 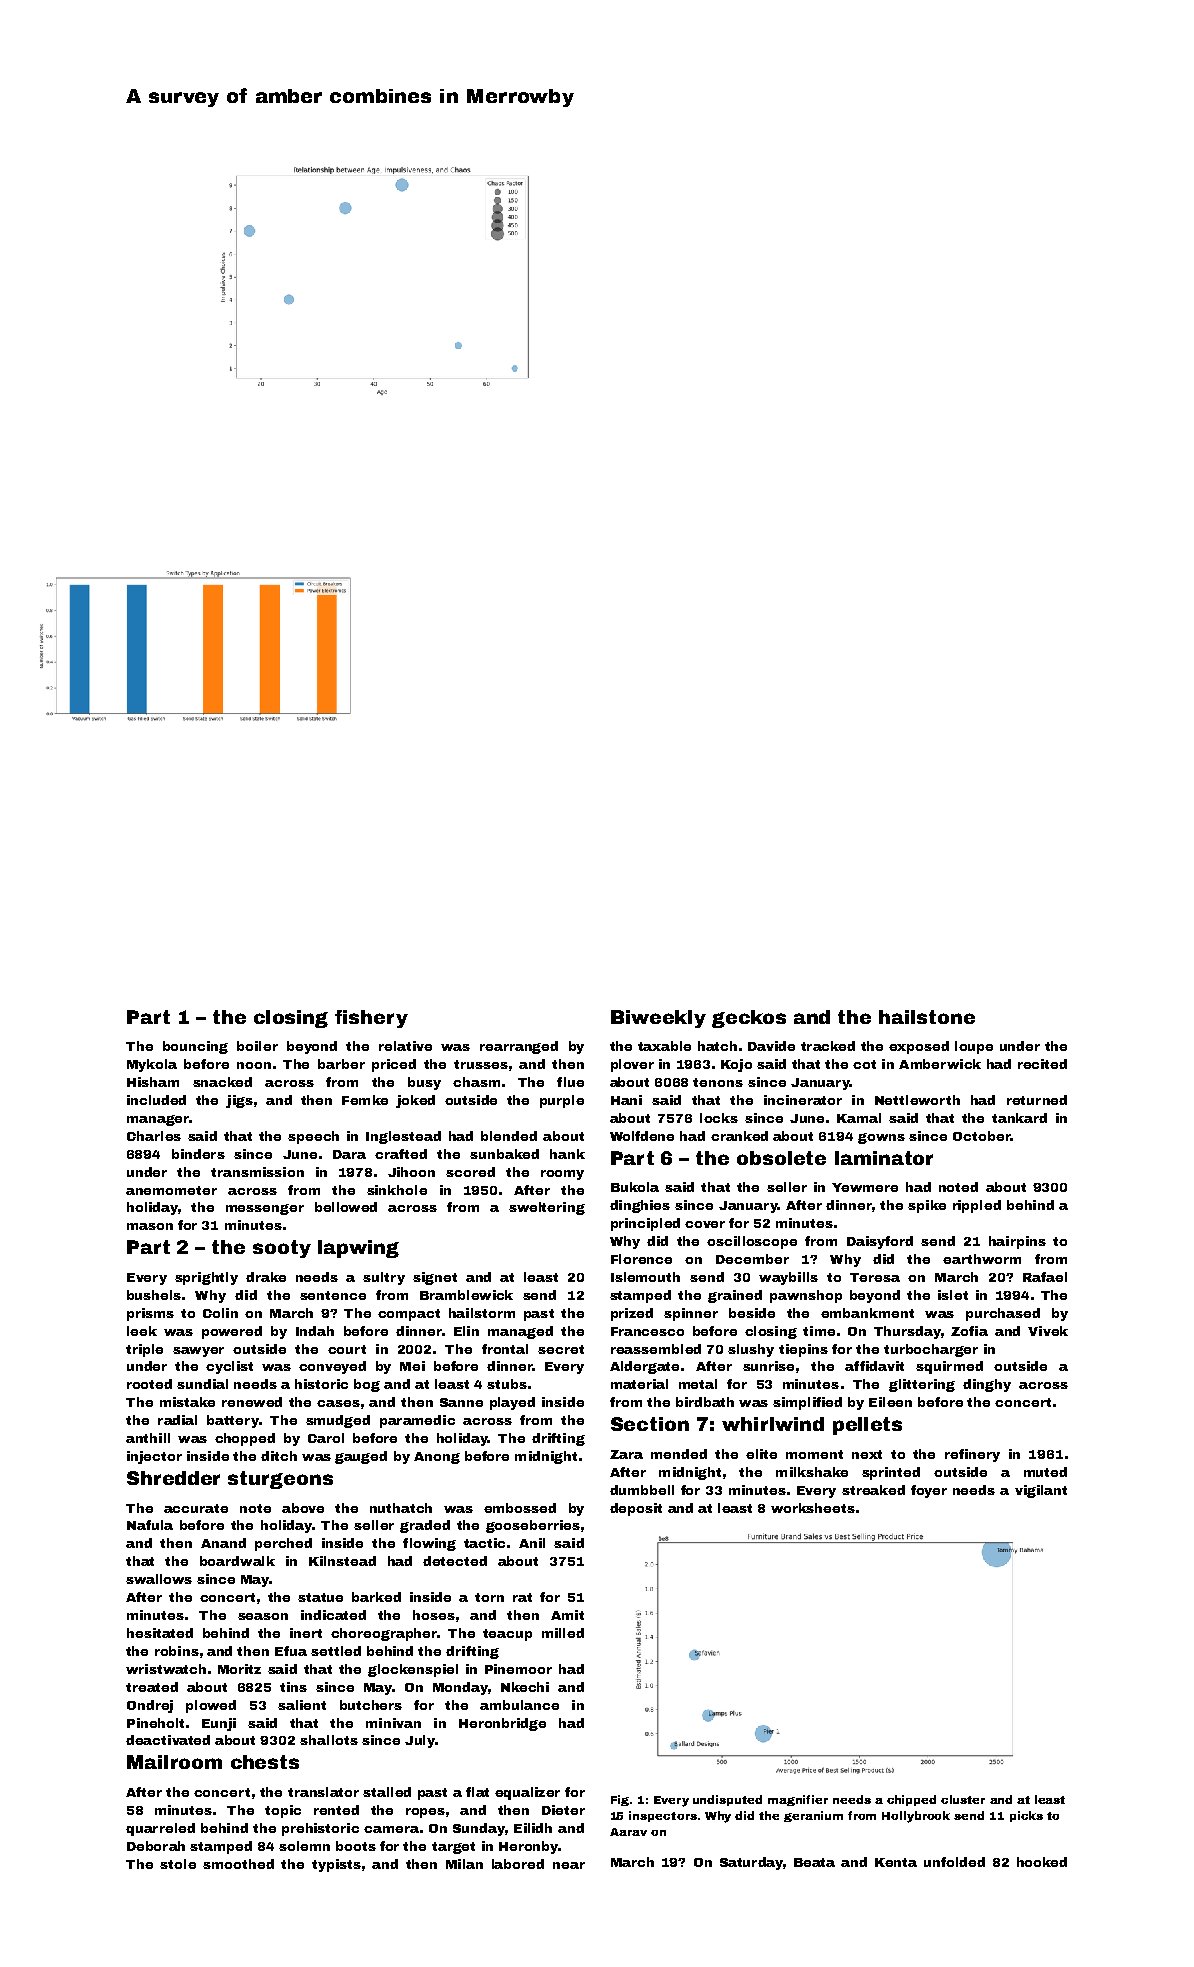 I want to click on Eunji, so click(x=219, y=1724).
